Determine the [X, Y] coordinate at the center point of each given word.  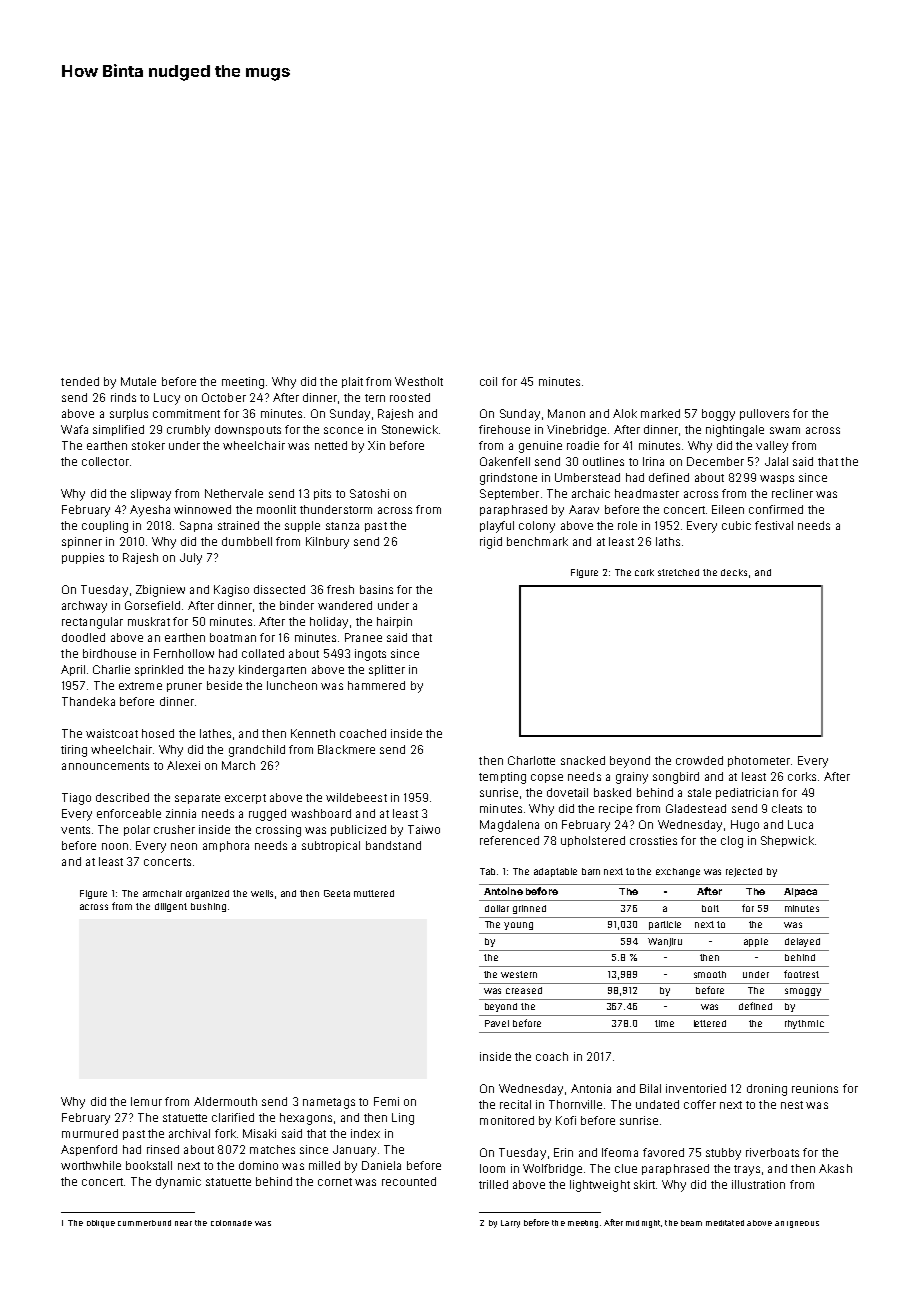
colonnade [231, 1223]
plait [352, 382]
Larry [510, 1224]
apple [756, 942]
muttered [374, 893]
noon [115, 846]
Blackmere [346, 749]
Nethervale [234, 493]
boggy [718, 415]
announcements [105, 766]
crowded [699, 760]
